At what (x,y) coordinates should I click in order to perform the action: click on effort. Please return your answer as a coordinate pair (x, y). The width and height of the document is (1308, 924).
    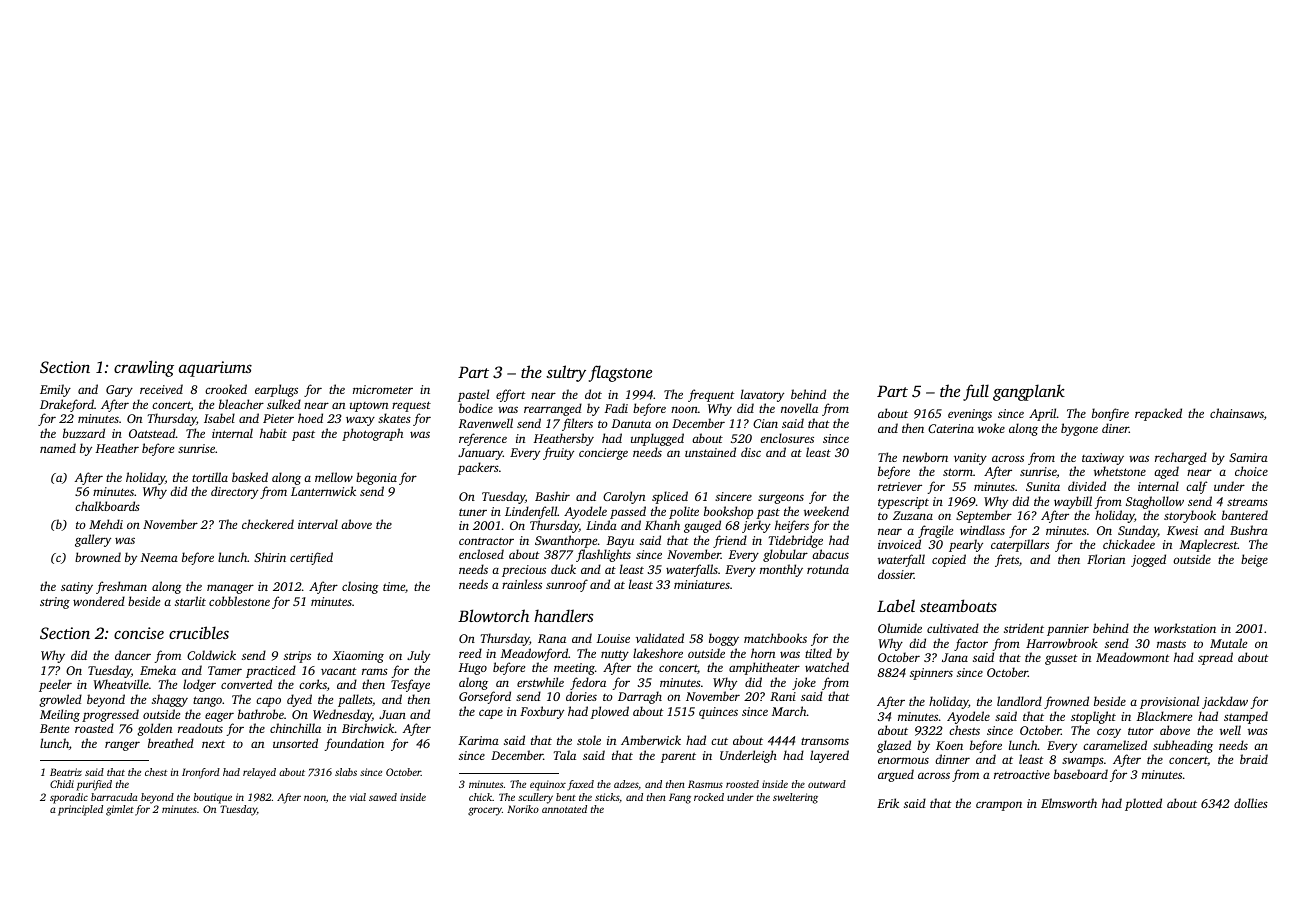
    Looking at the image, I should click on (511, 395).
